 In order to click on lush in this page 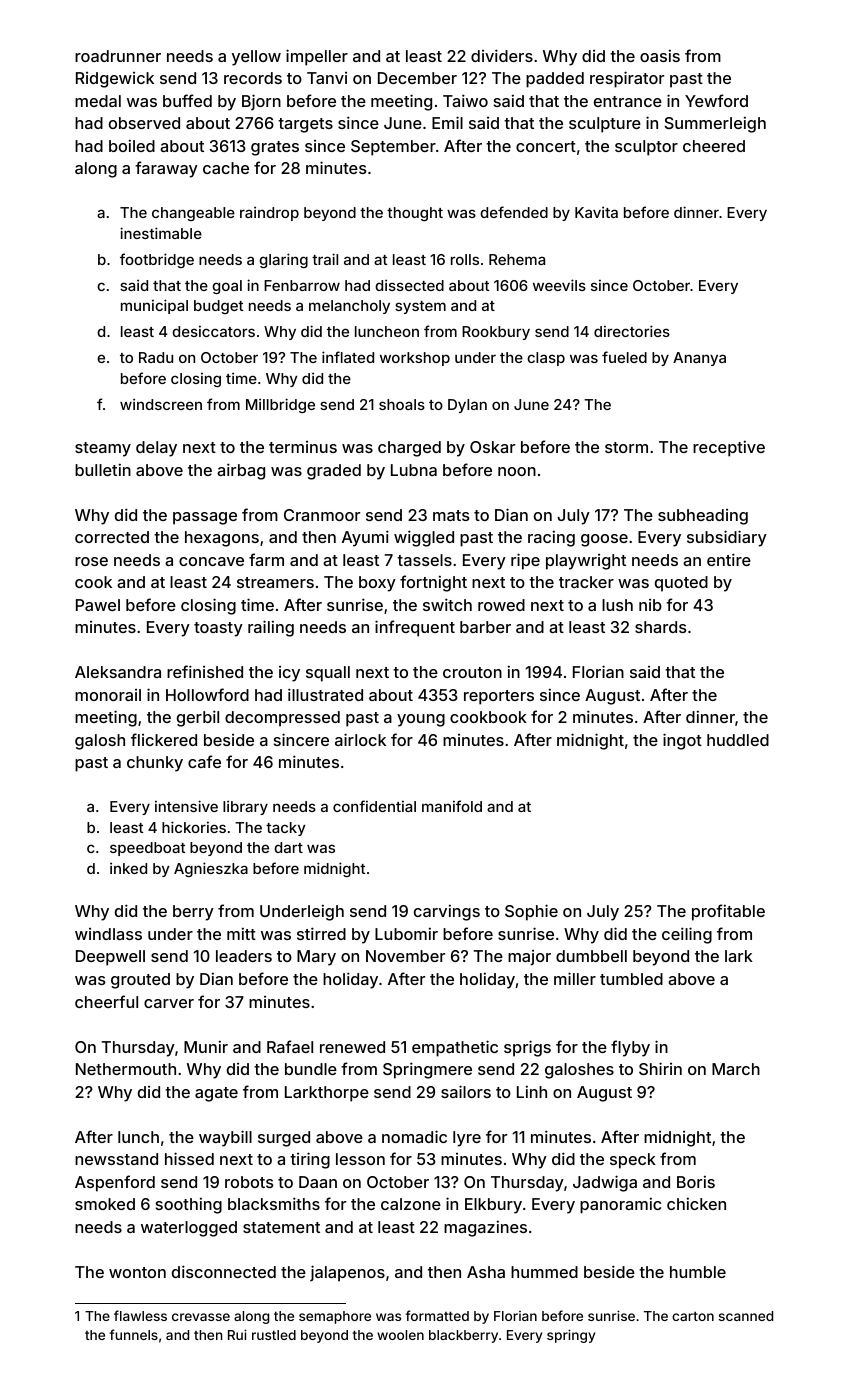, I will do `click(617, 605)`.
